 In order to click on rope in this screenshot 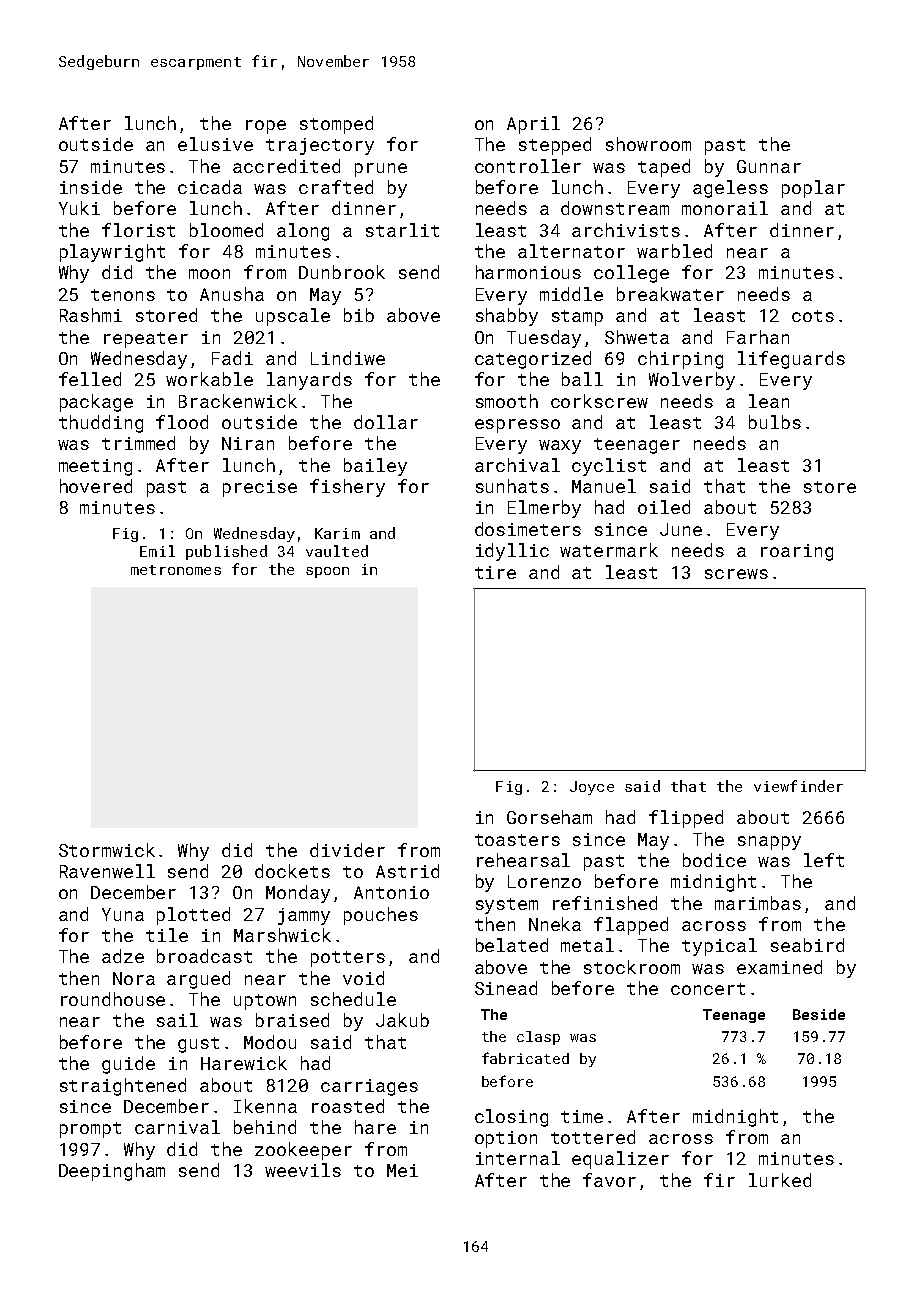, I will do `click(266, 127)`.
